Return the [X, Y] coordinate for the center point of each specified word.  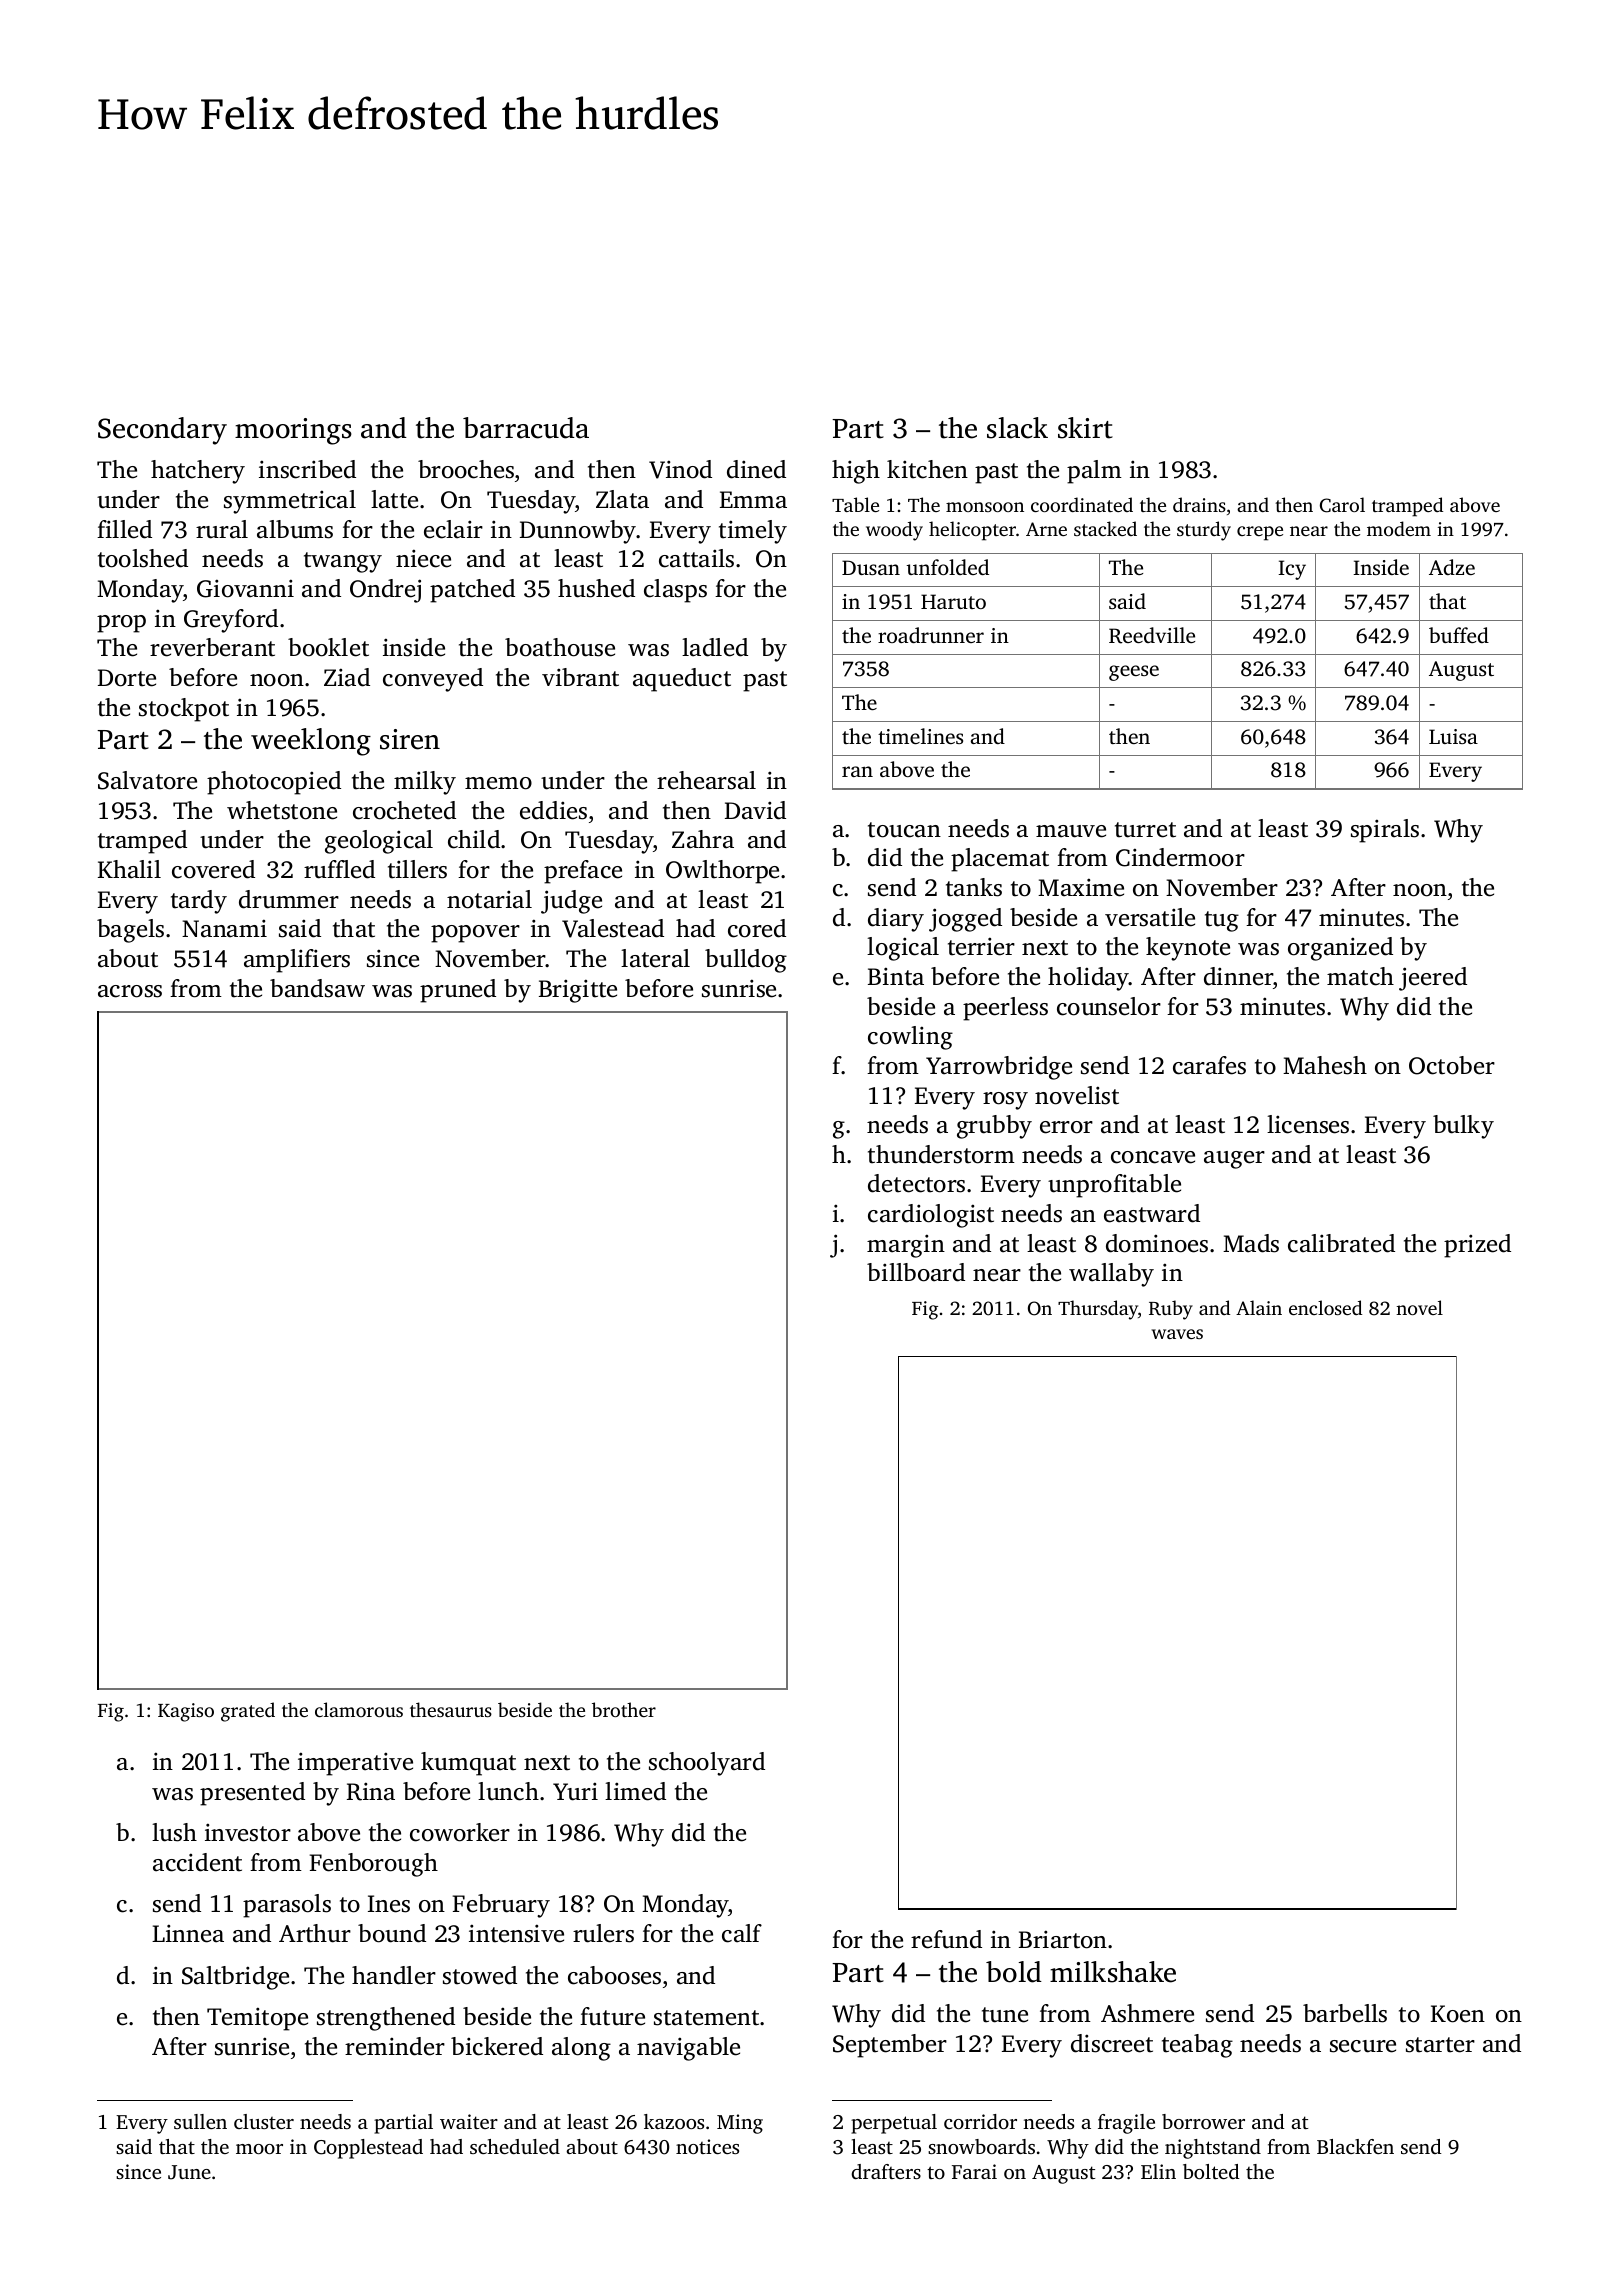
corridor [980, 2121]
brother [624, 1709]
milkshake [1113, 1972]
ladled [715, 647]
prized [1477, 1246]
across [130, 991]
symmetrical [290, 502]
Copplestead [368, 2149]
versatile [1150, 917]
